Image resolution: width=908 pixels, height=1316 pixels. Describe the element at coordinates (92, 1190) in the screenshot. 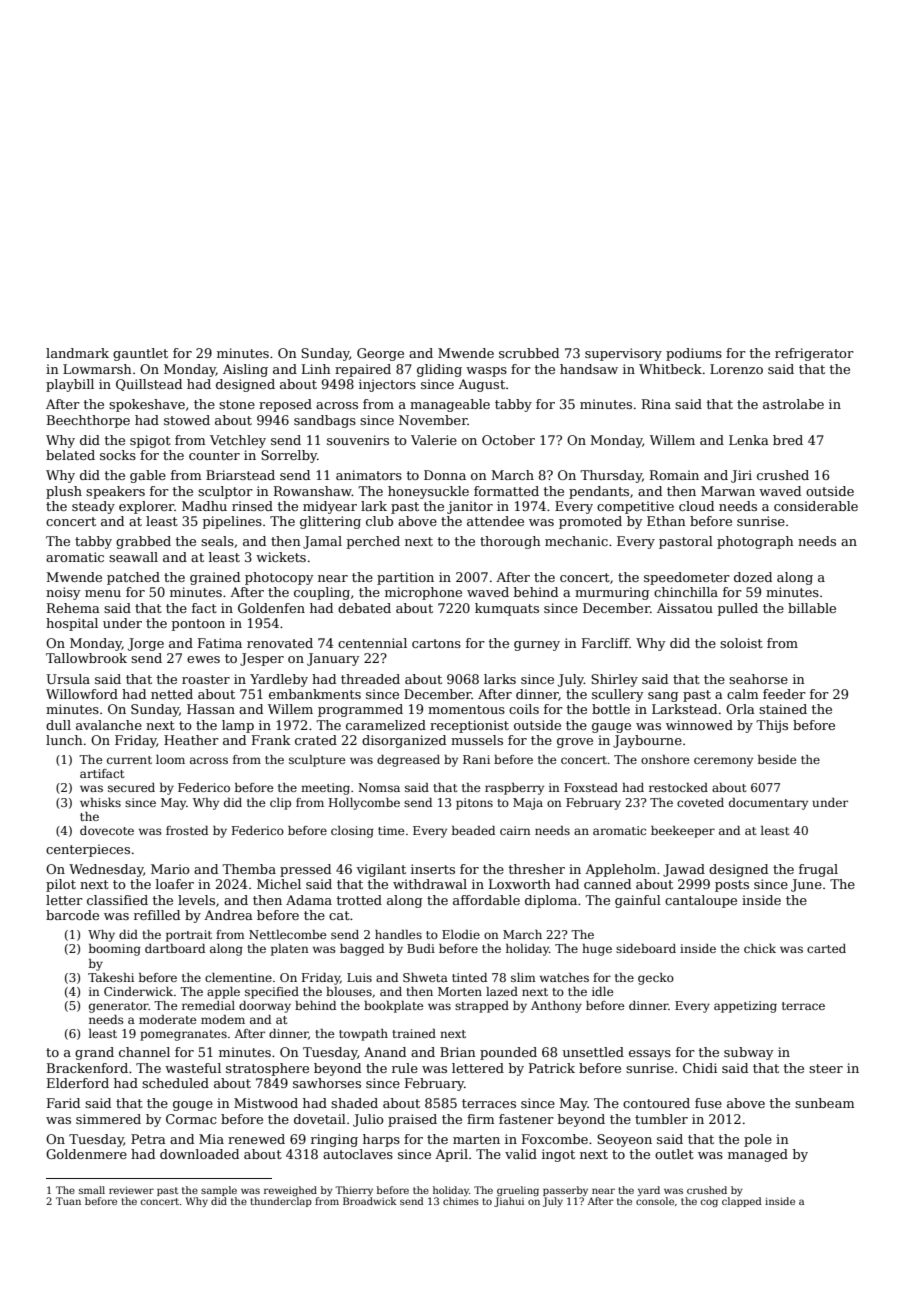

I see `small` at that location.
